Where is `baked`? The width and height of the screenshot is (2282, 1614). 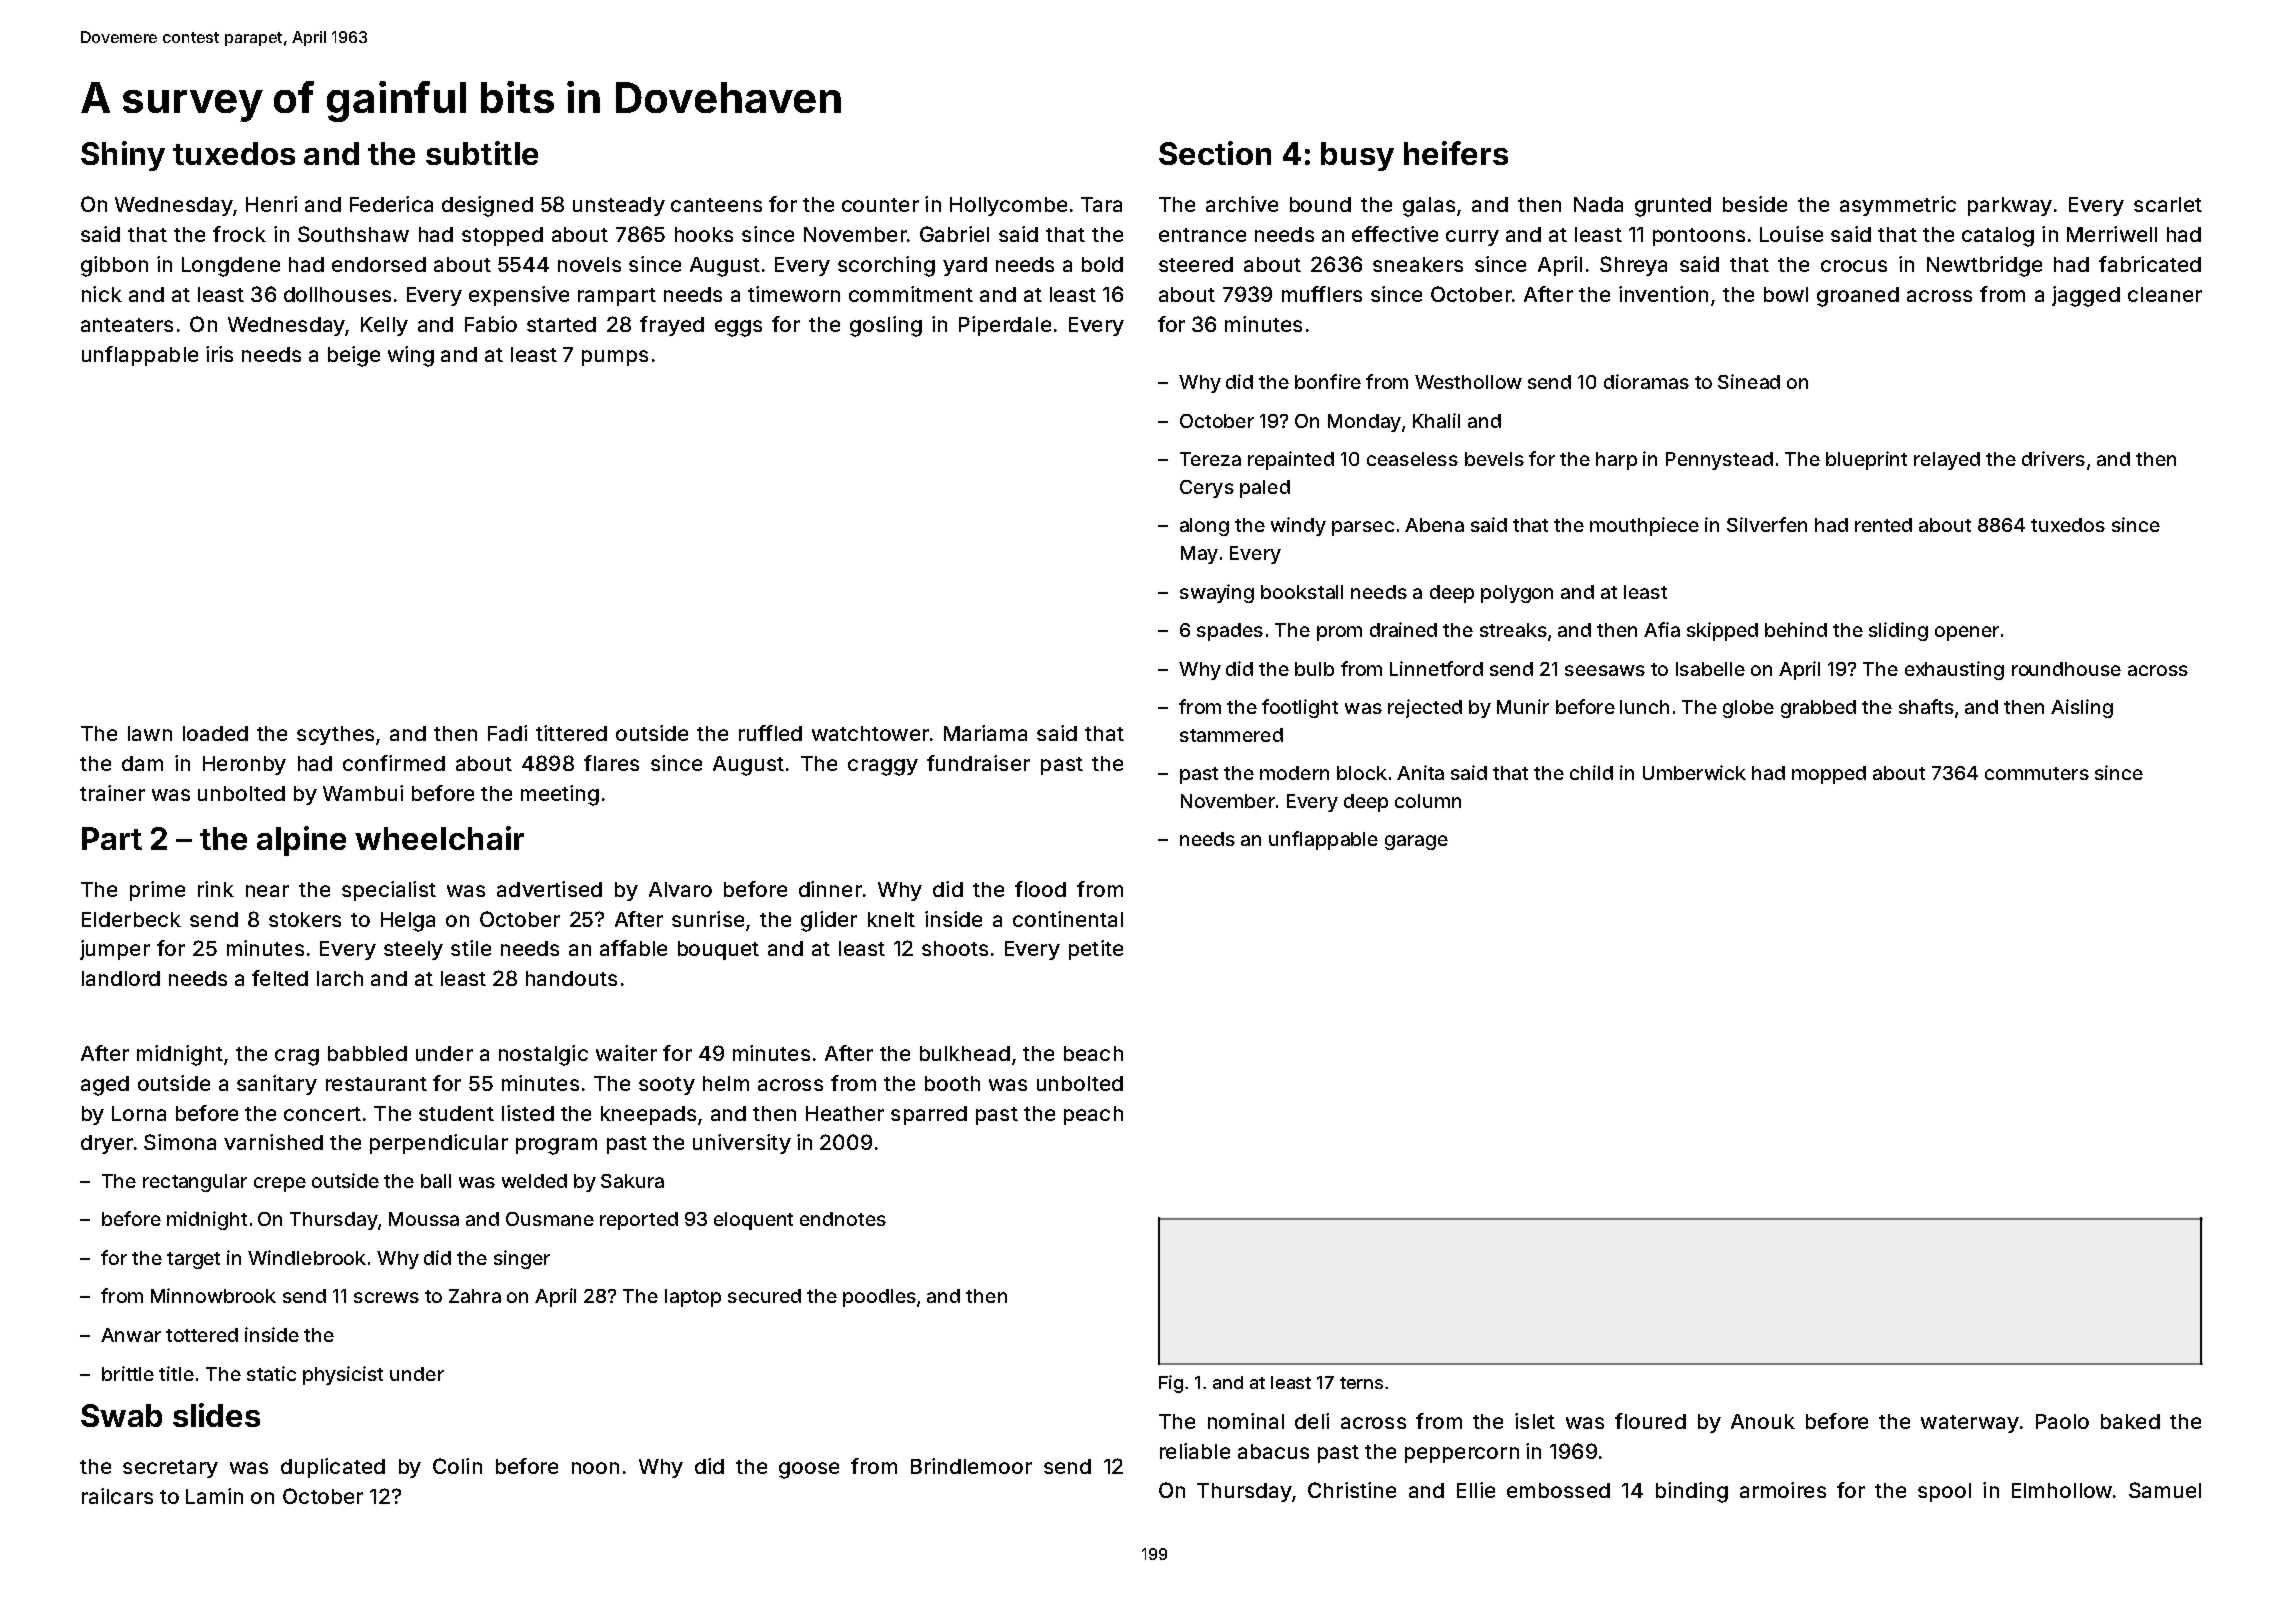
baked is located at coordinates (2130, 1421).
